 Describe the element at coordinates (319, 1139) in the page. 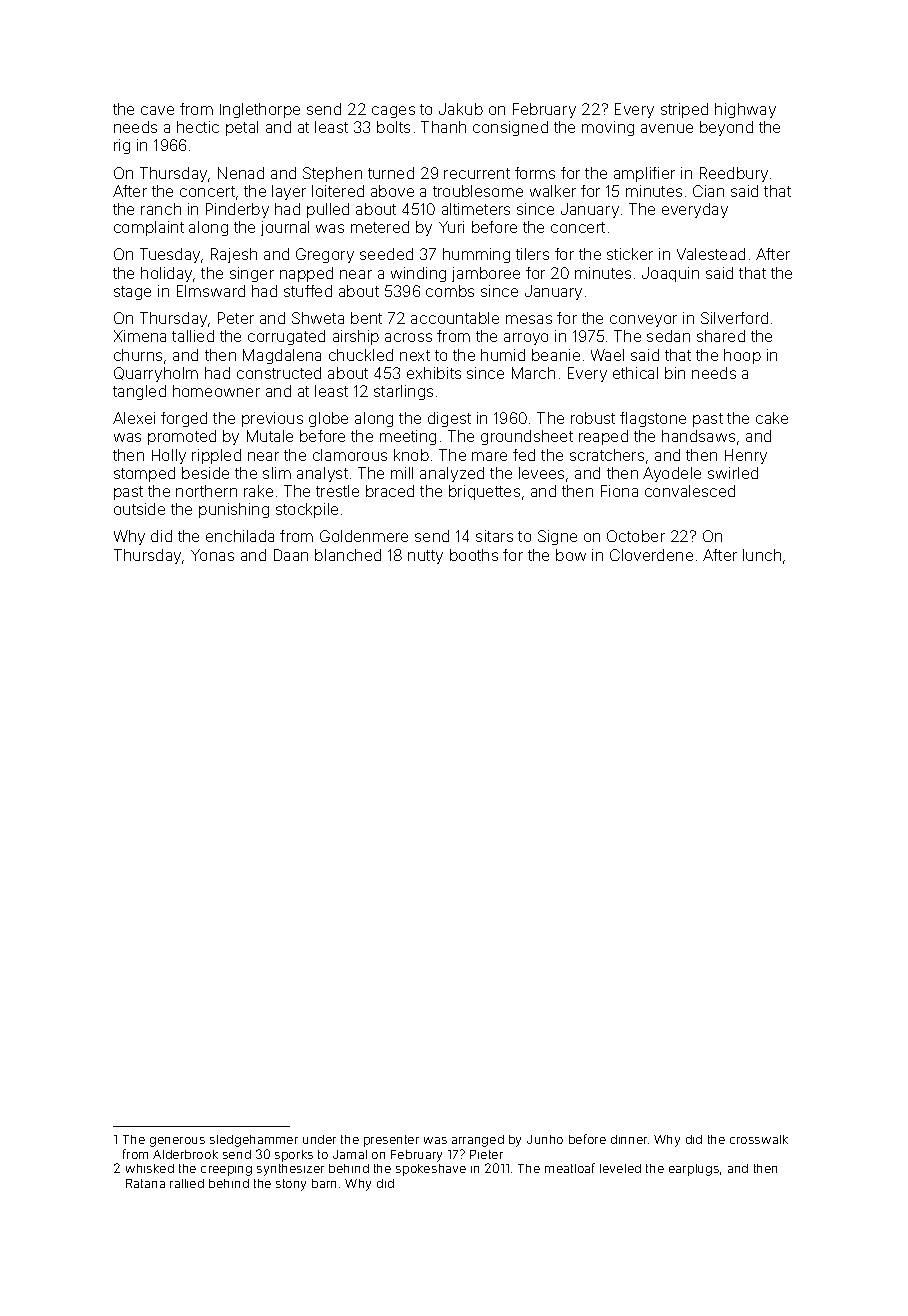

I see `under` at that location.
